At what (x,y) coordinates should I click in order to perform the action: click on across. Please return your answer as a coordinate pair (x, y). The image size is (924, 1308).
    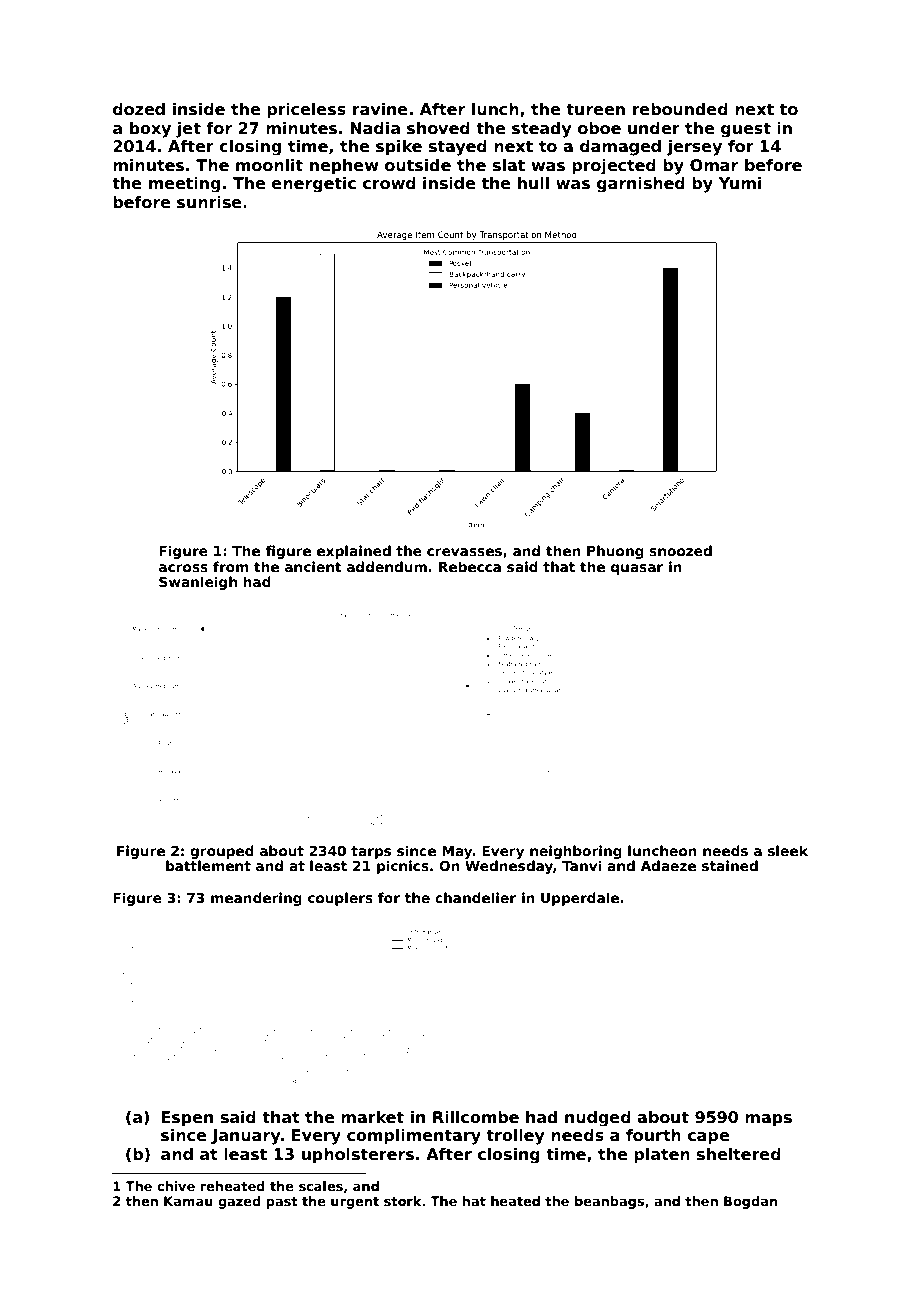
    Looking at the image, I should click on (183, 568).
